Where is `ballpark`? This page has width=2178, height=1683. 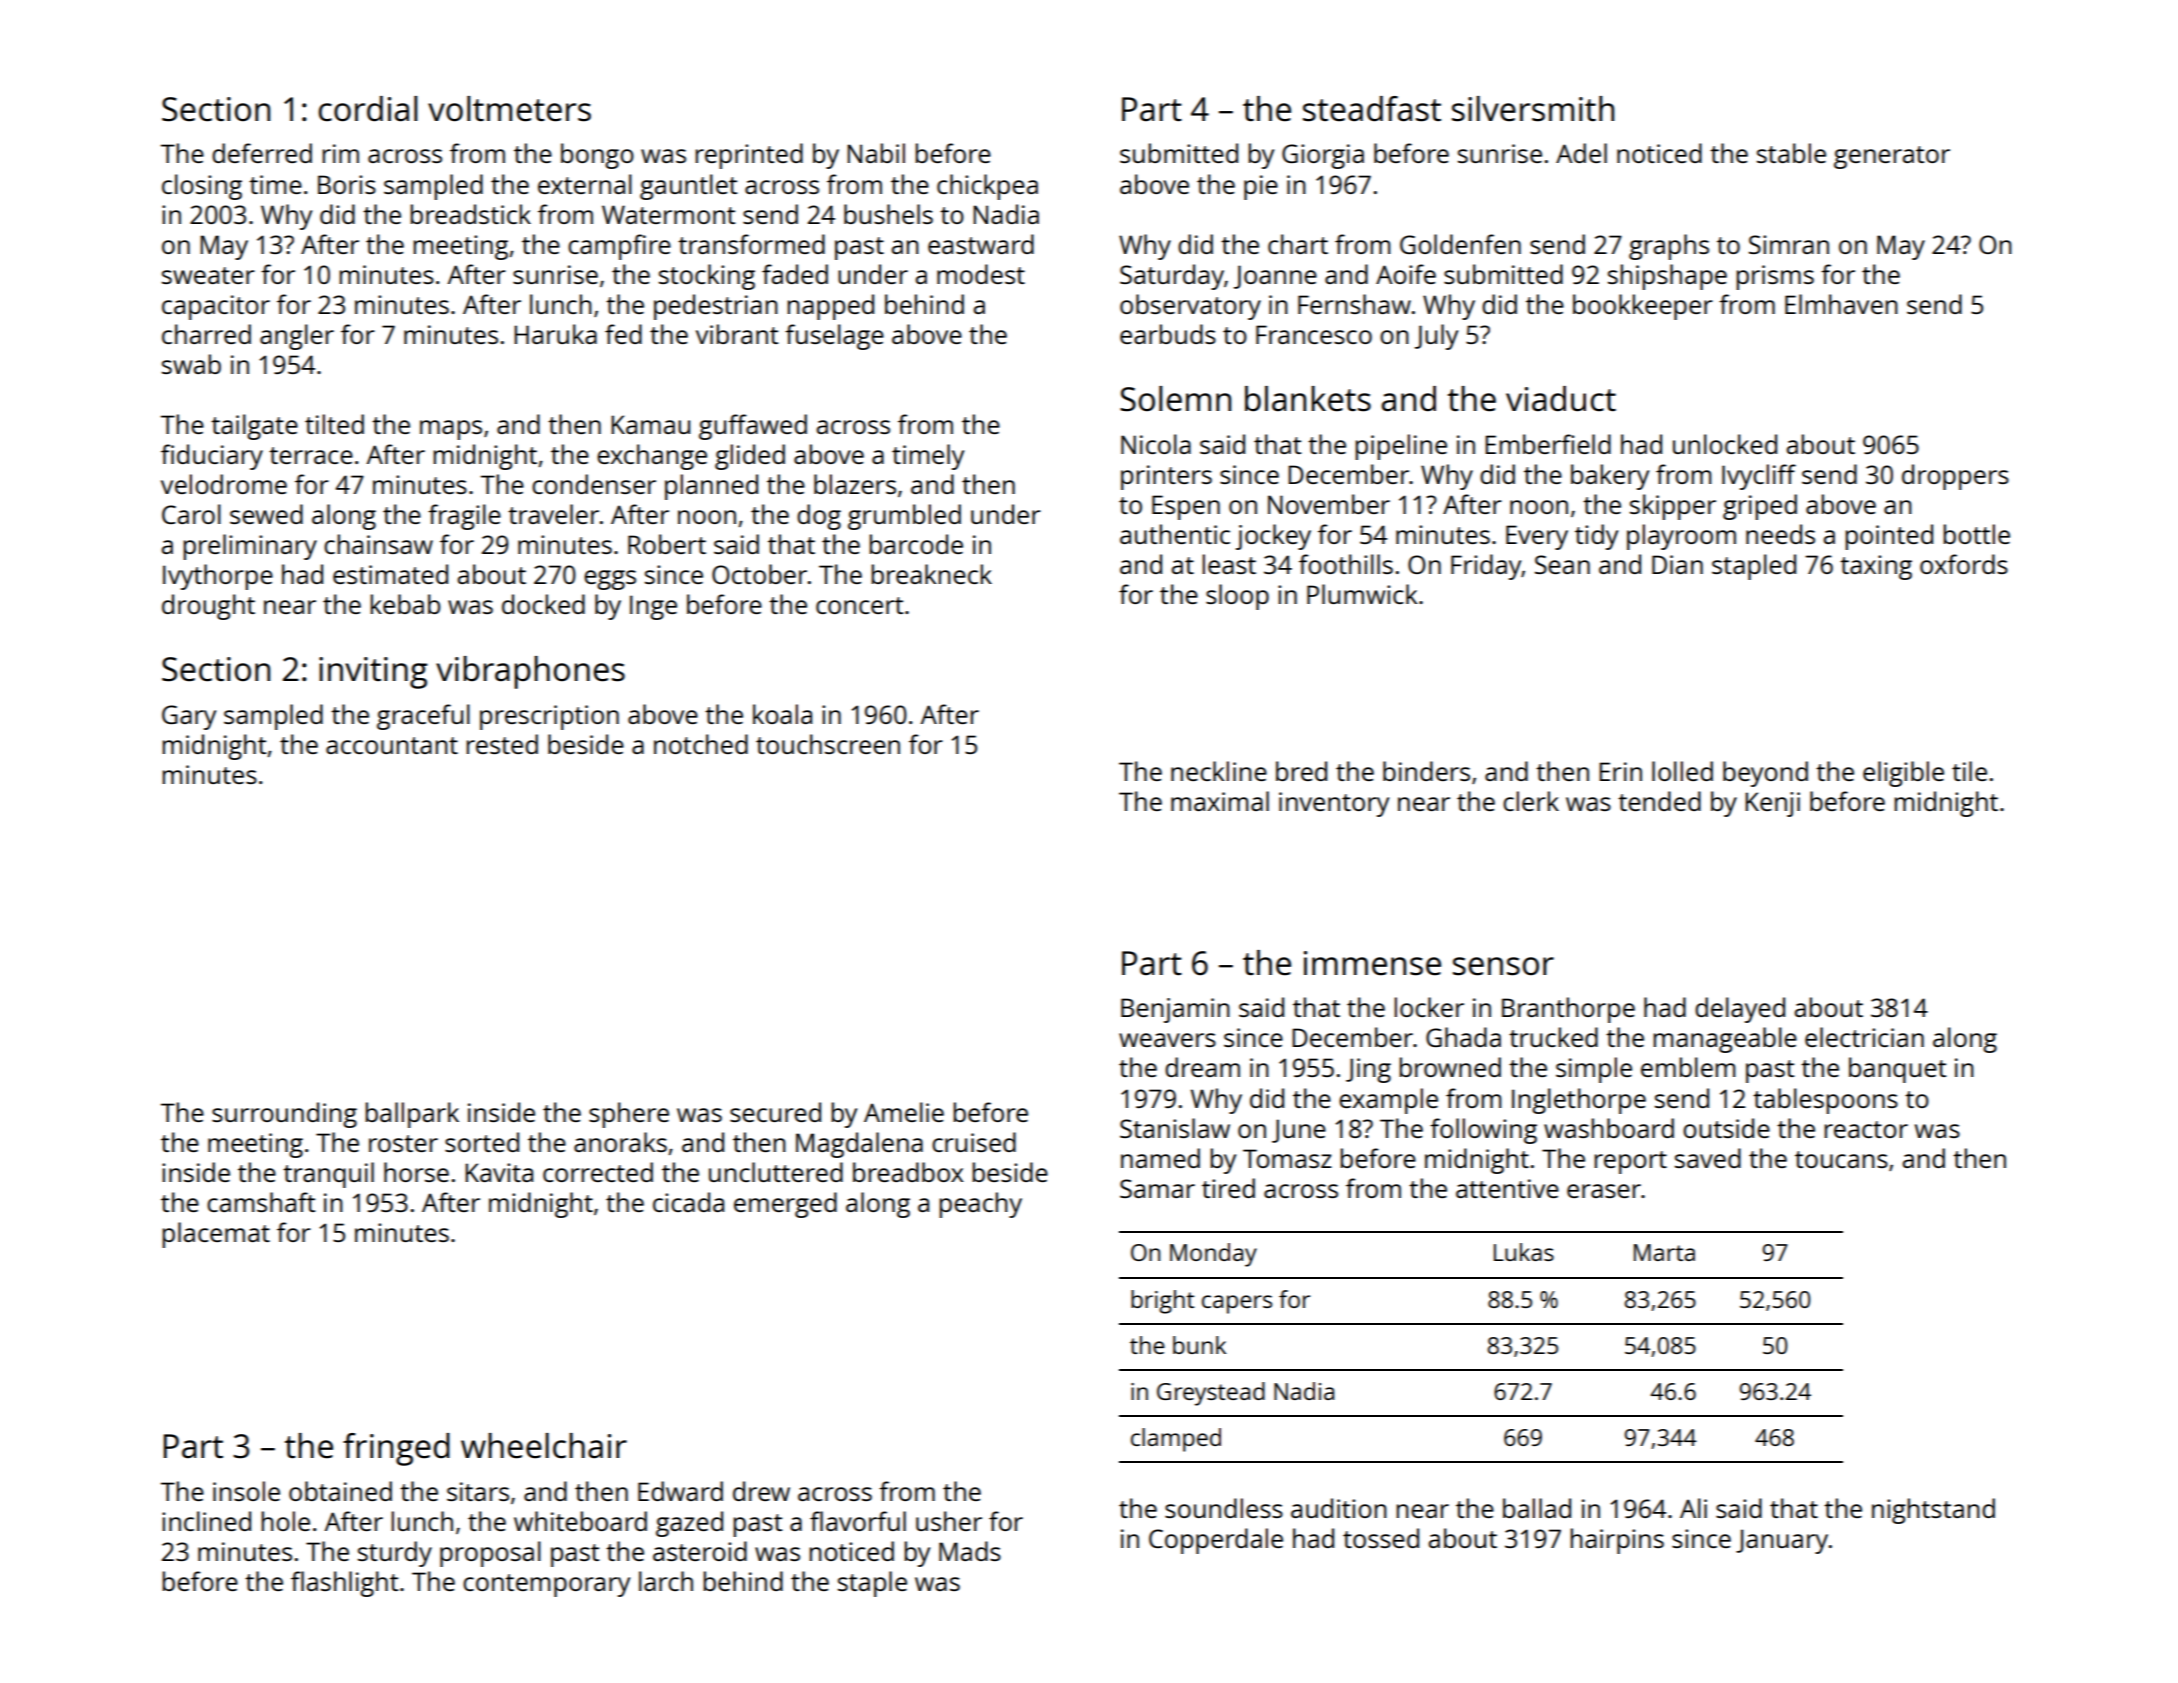 ballpark is located at coordinates (412, 1115).
